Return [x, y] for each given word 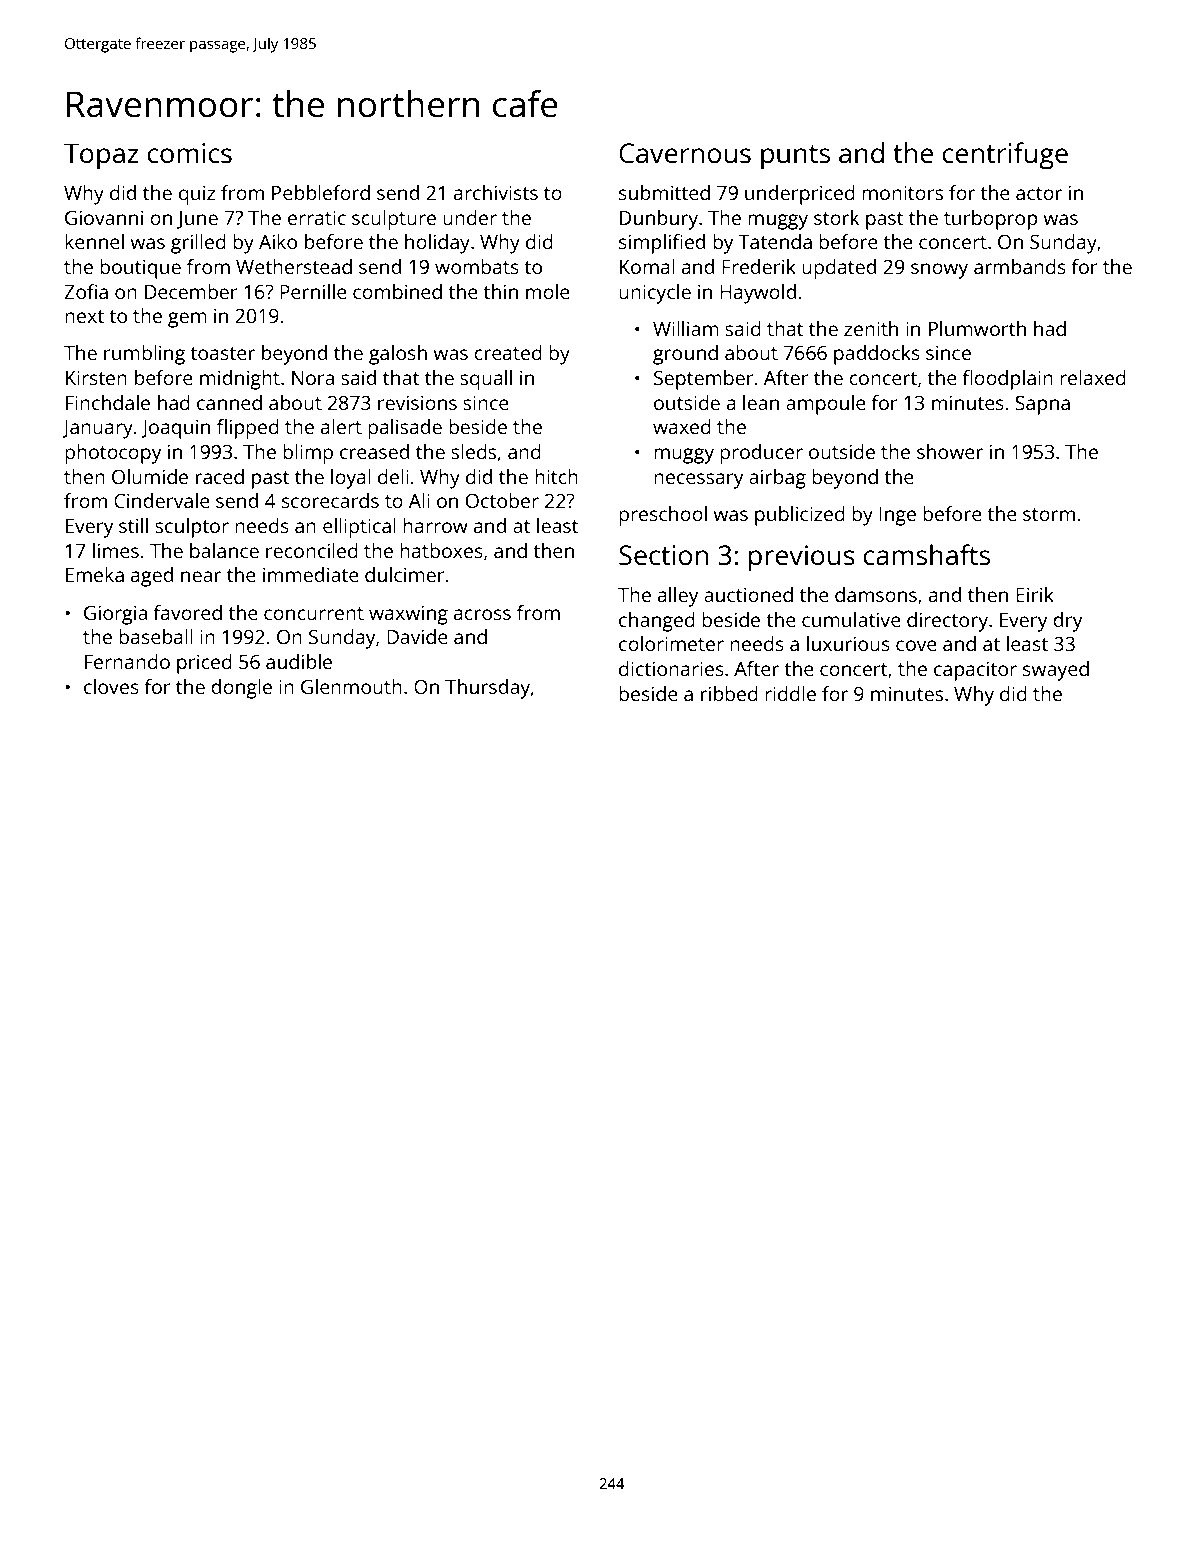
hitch [556, 476]
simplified [662, 244]
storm [1049, 514]
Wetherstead [294, 266]
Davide [417, 636]
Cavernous [685, 153]
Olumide [150, 476]
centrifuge [1005, 156]
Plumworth [977, 328]
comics [190, 153]
